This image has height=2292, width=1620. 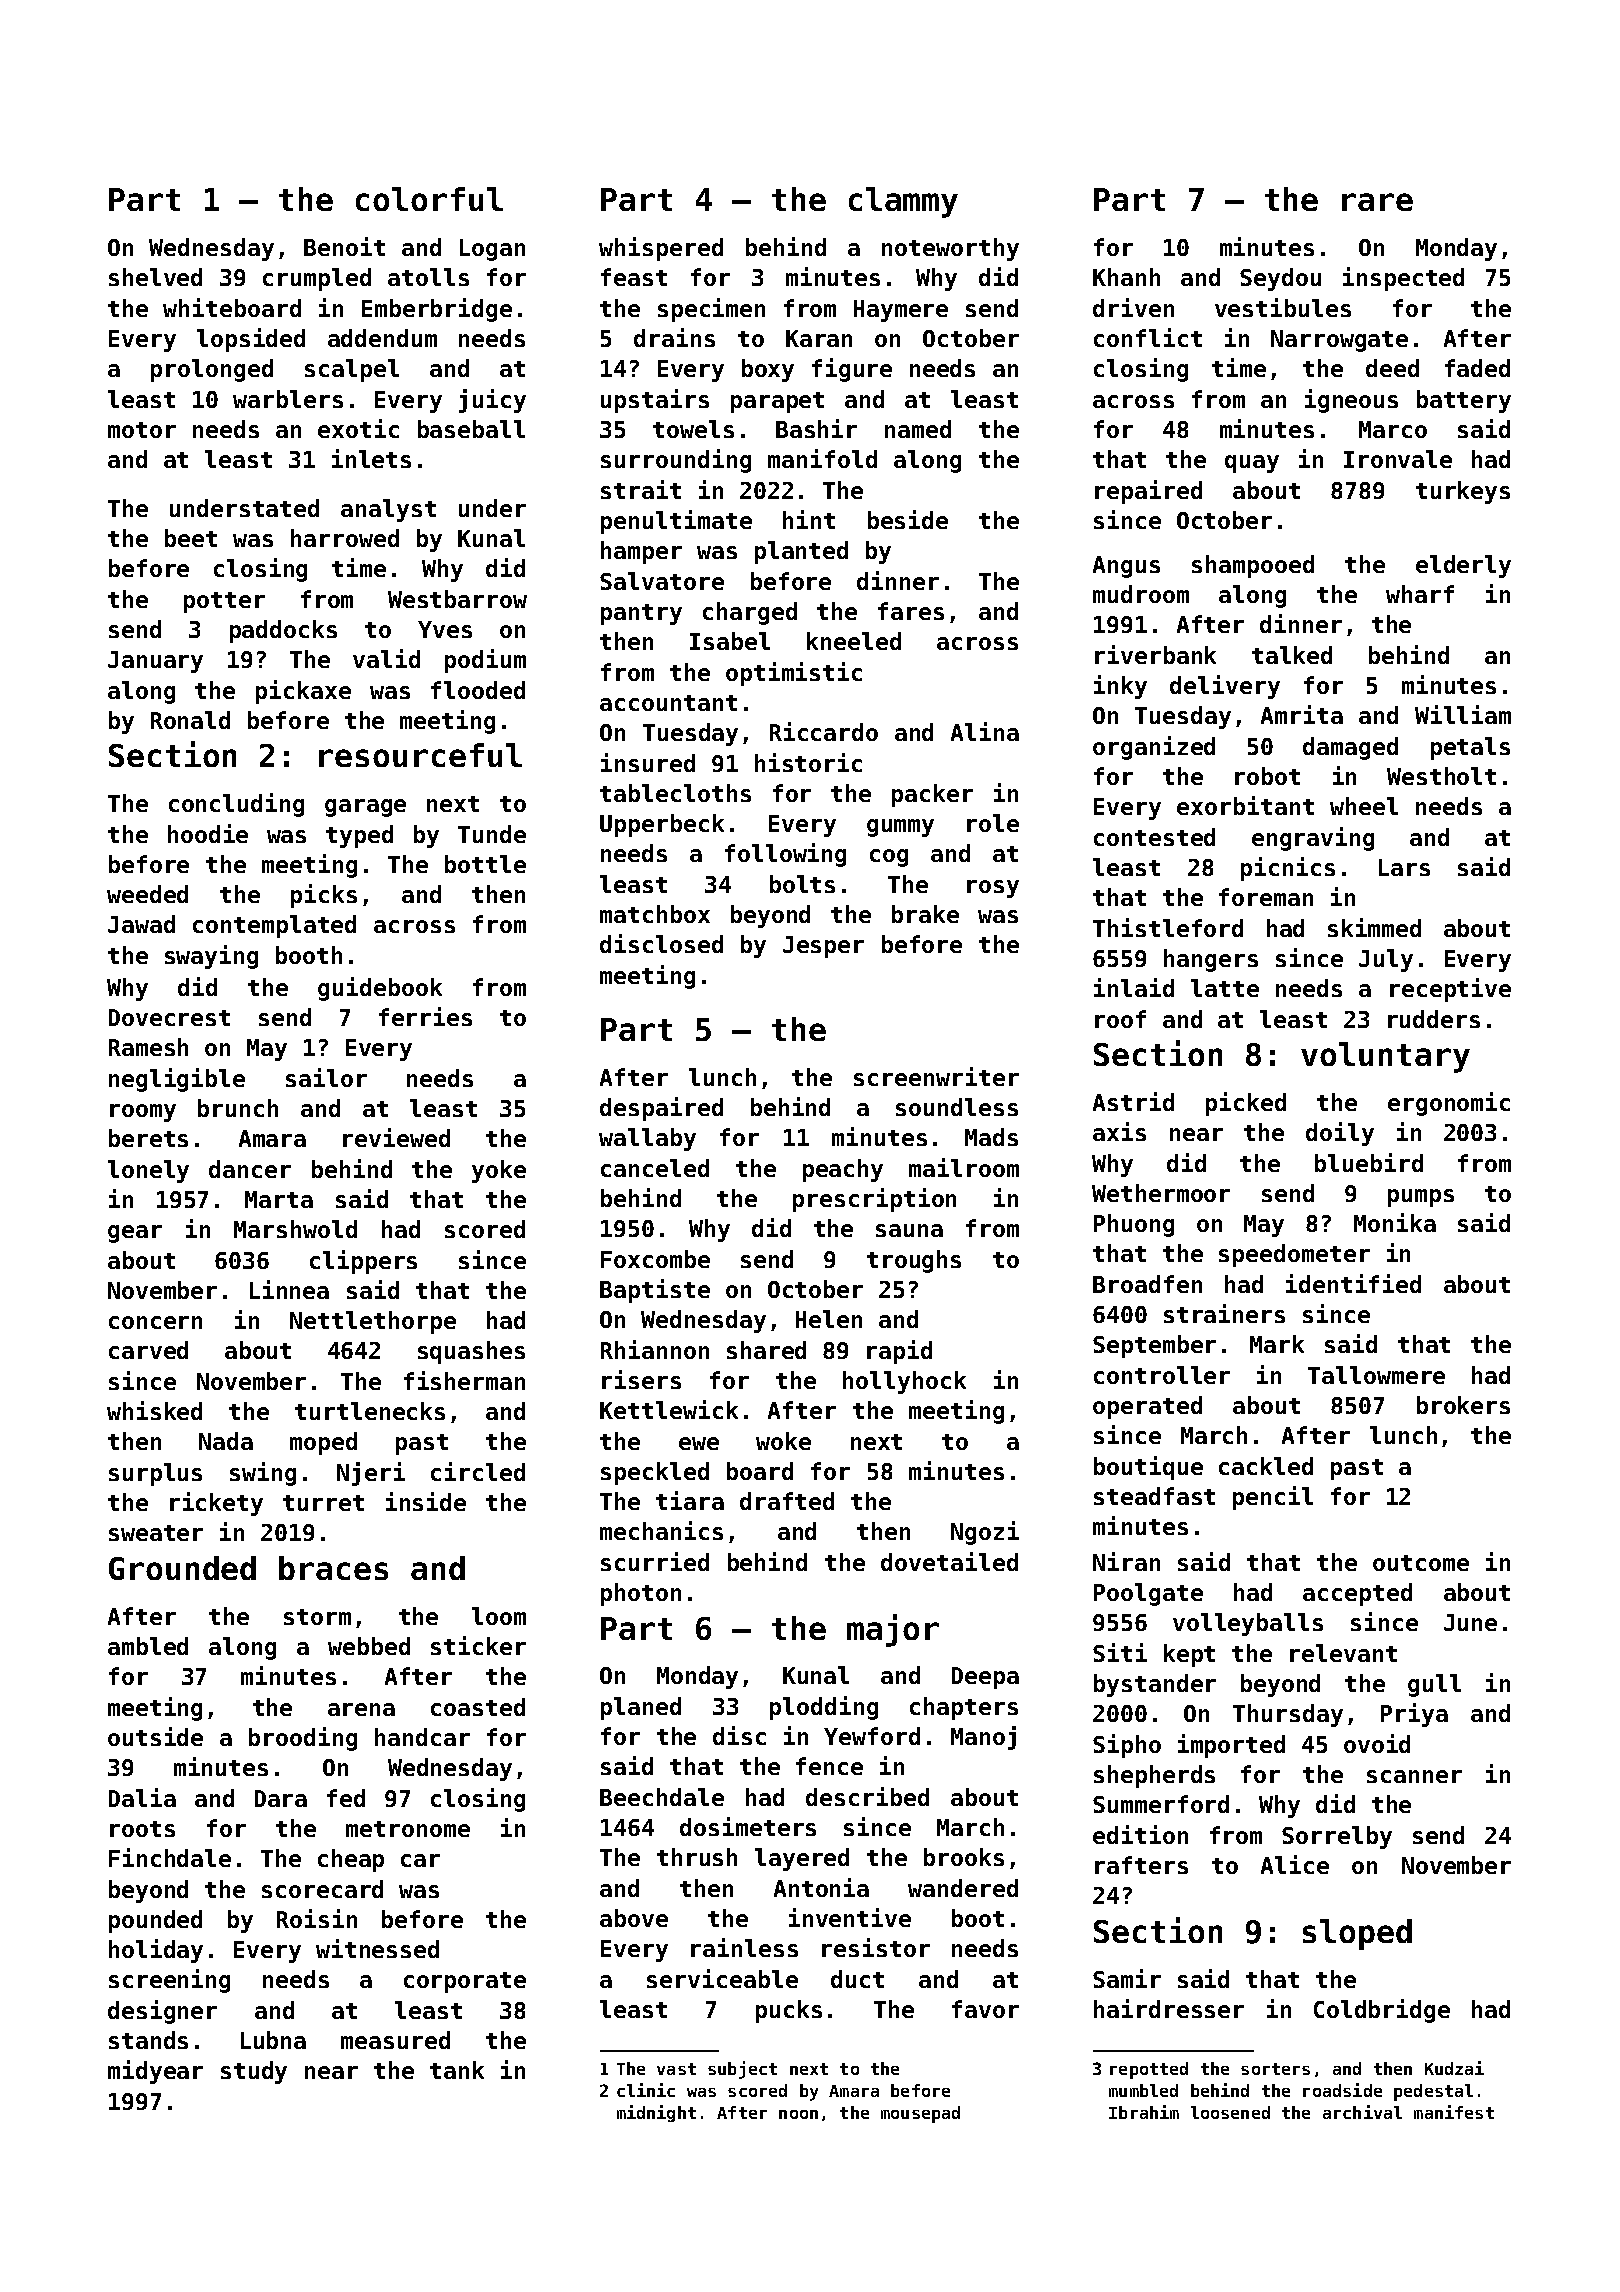 What do you see at coordinates (156, 1951) in the image?
I see `holiday` at bounding box center [156, 1951].
